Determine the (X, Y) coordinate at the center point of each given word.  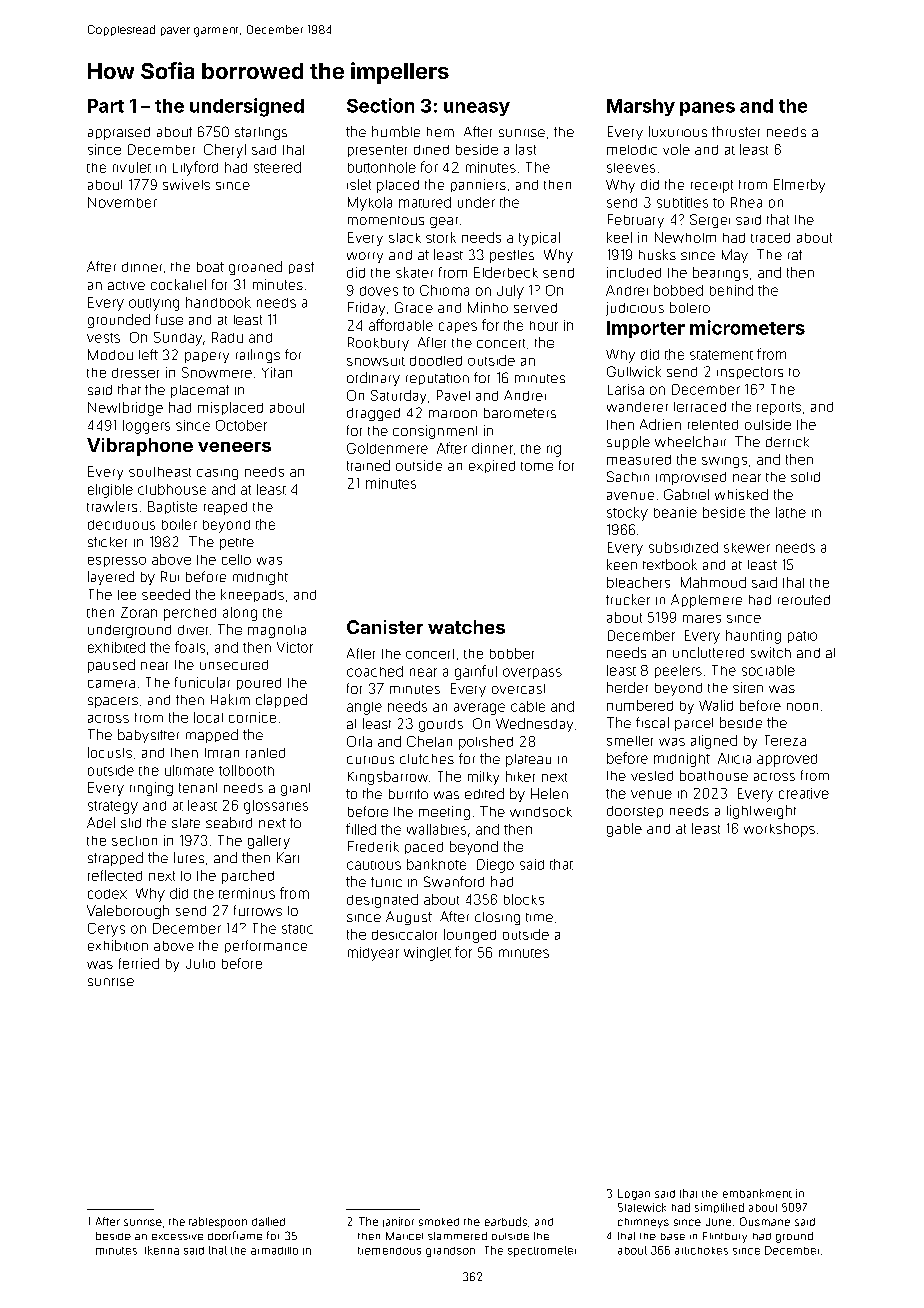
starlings (261, 133)
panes (707, 109)
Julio (200, 964)
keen (622, 564)
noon (802, 707)
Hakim (230, 699)
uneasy (477, 109)
